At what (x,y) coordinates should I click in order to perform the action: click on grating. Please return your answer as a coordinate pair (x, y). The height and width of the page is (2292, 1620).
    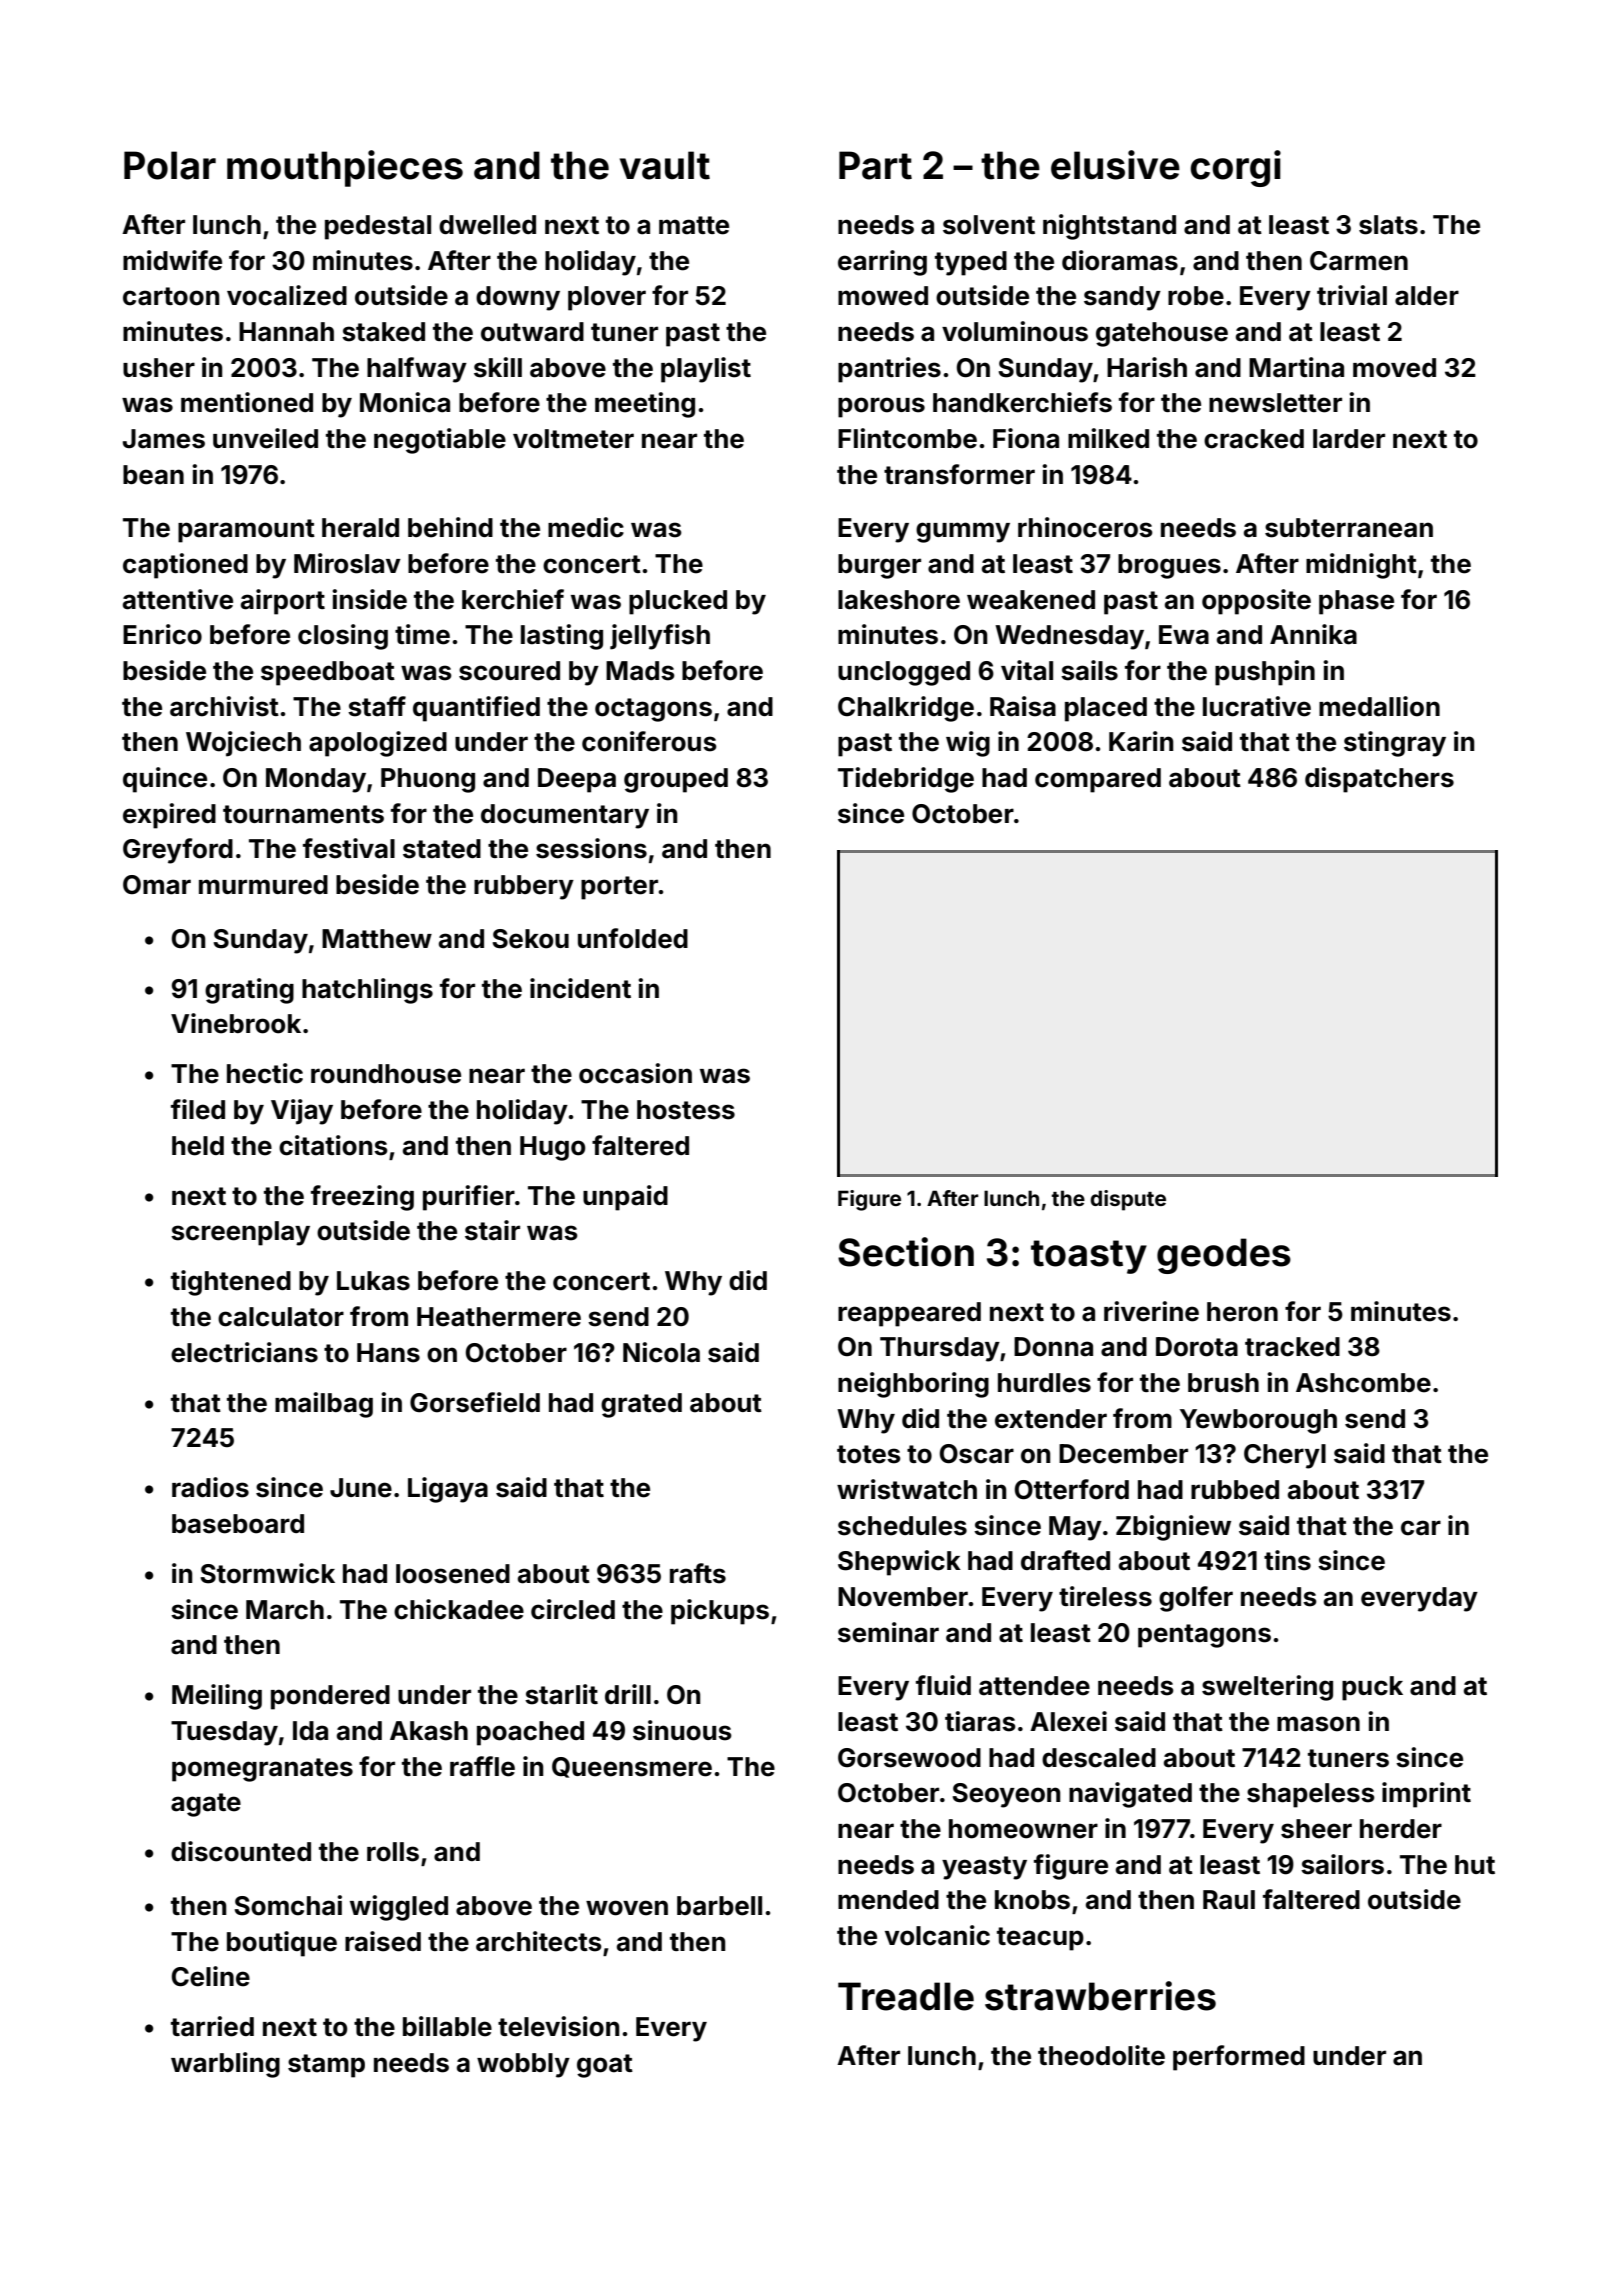
    Looking at the image, I should click on (249, 991).
